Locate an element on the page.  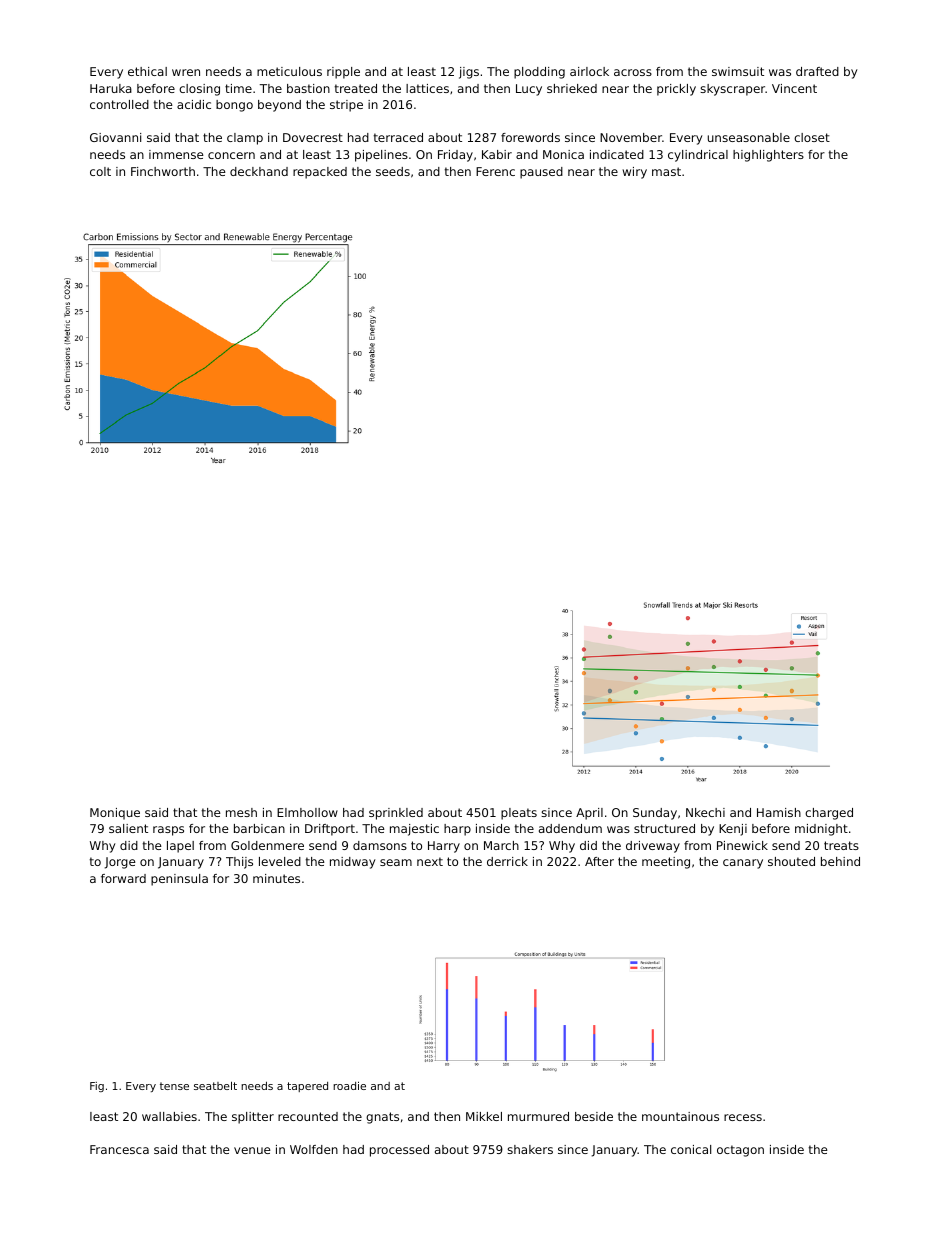
sprinkled is located at coordinates (396, 814).
